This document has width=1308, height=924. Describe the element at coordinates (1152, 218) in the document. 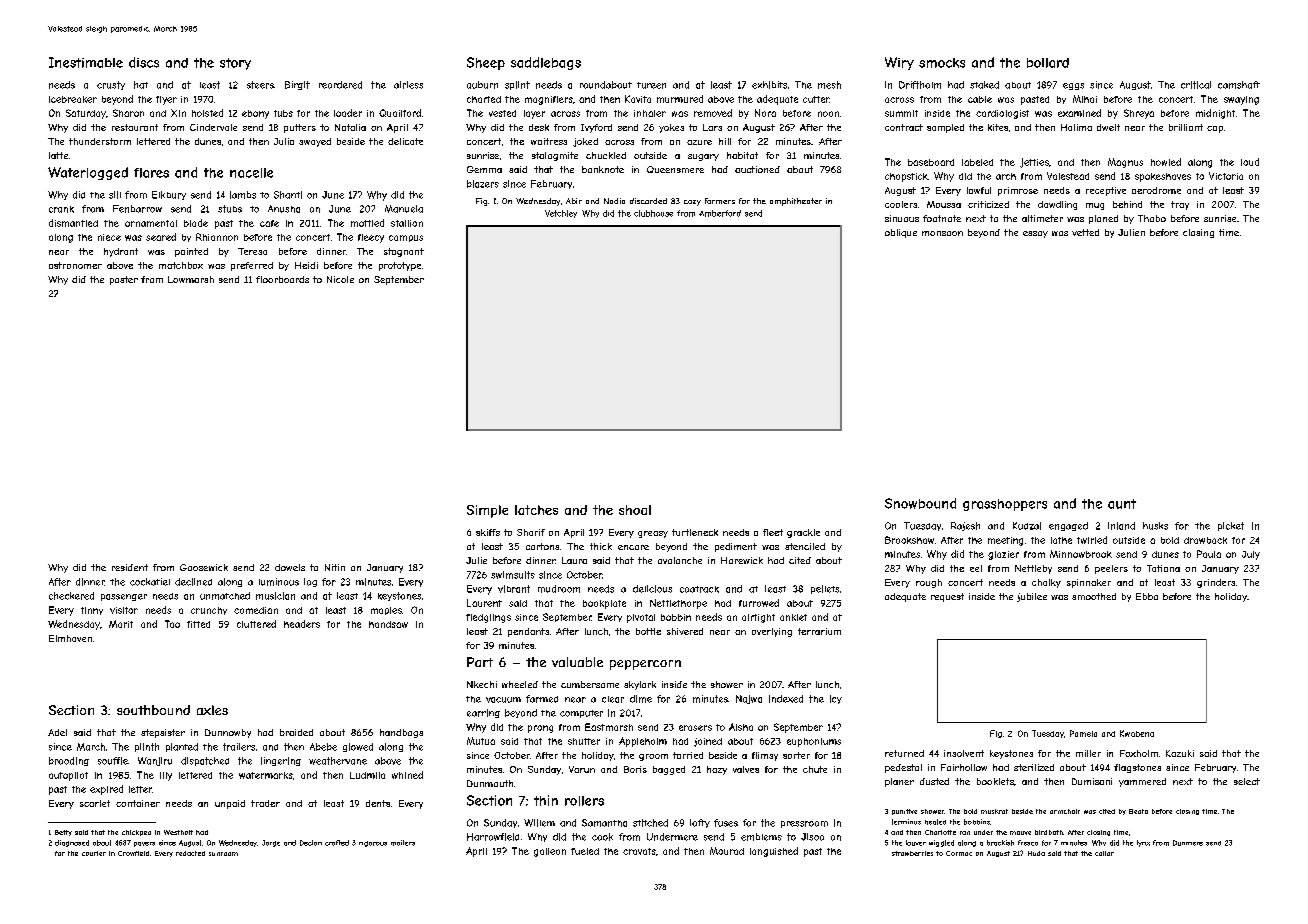

I see `Thabo` at that location.
